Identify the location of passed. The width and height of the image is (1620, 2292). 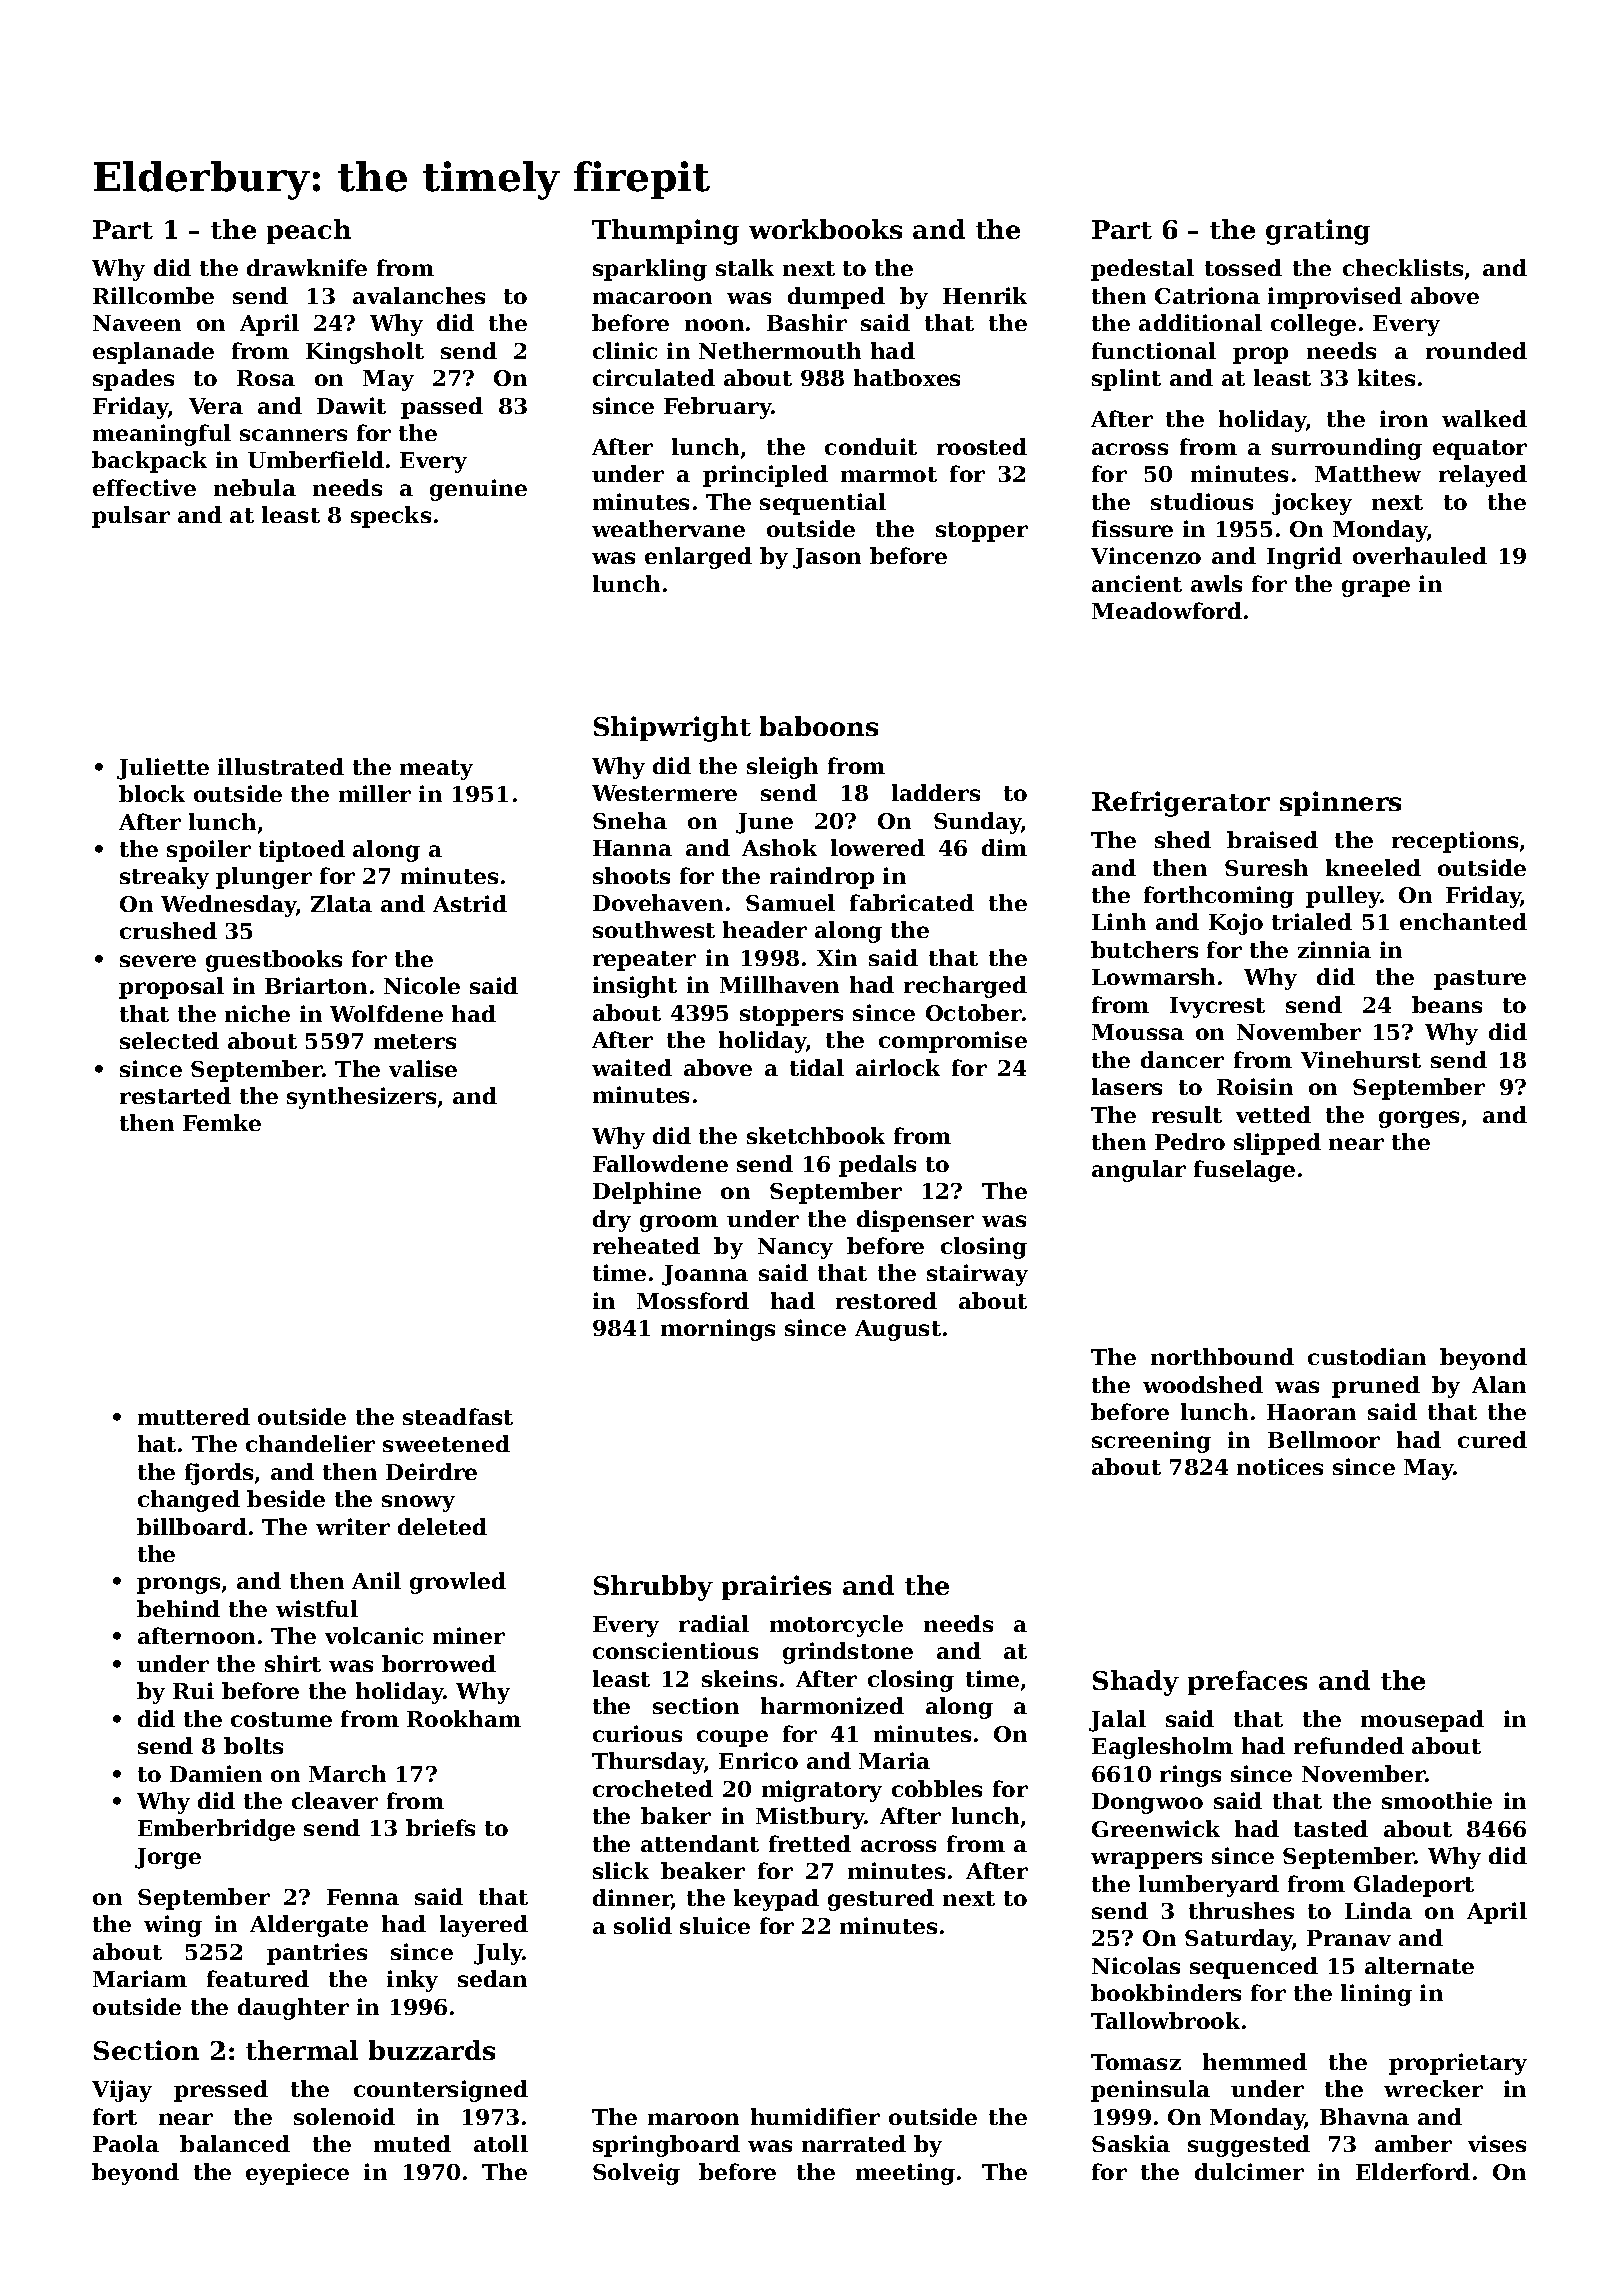
(442, 408).
